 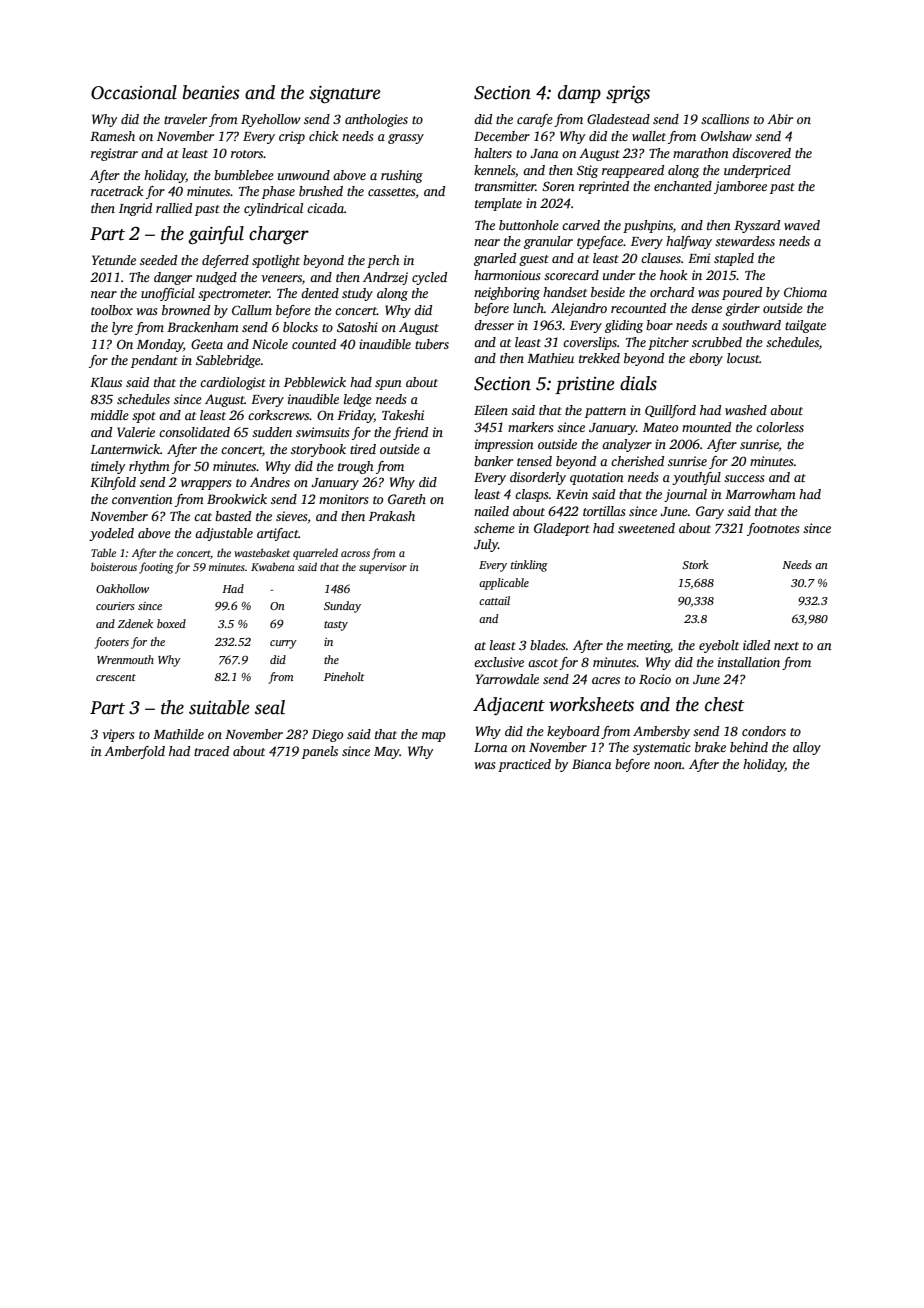 I want to click on Occasional, so click(x=134, y=92).
